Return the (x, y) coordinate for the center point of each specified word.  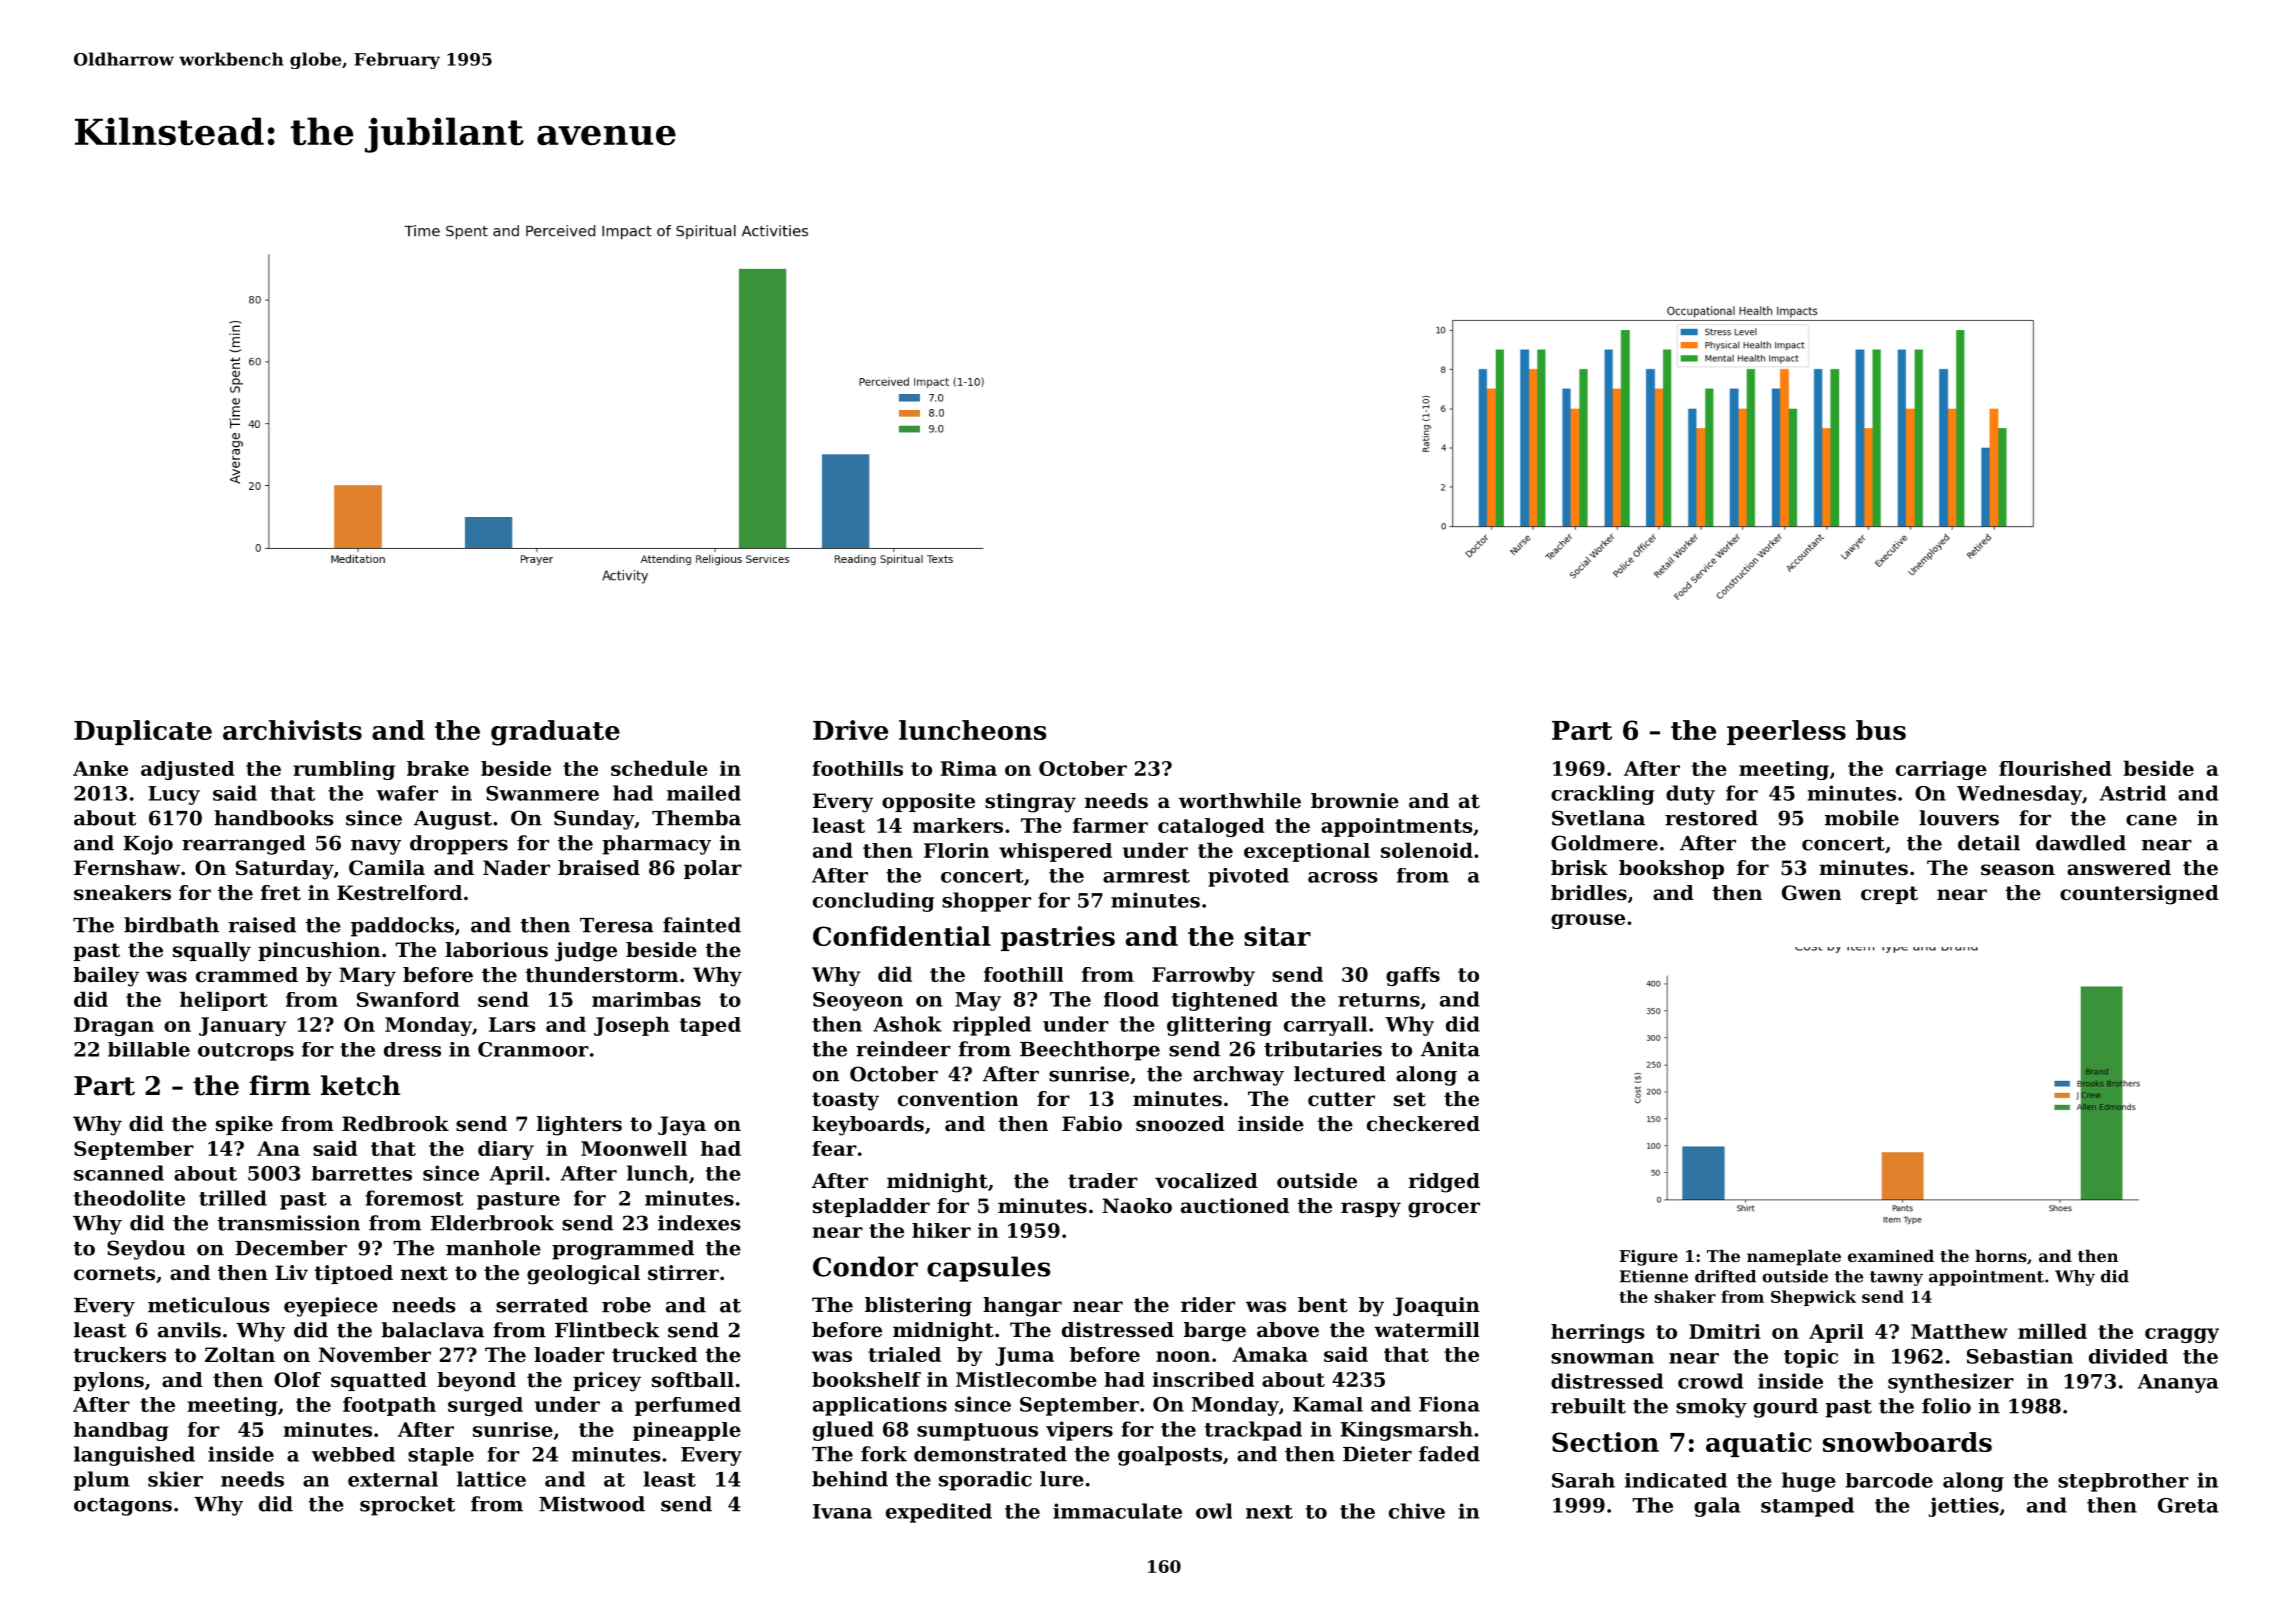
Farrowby (1203, 976)
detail (1989, 843)
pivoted (1248, 877)
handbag (121, 1431)
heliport (224, 1001)
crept (1889, 895)
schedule (659, 768)
